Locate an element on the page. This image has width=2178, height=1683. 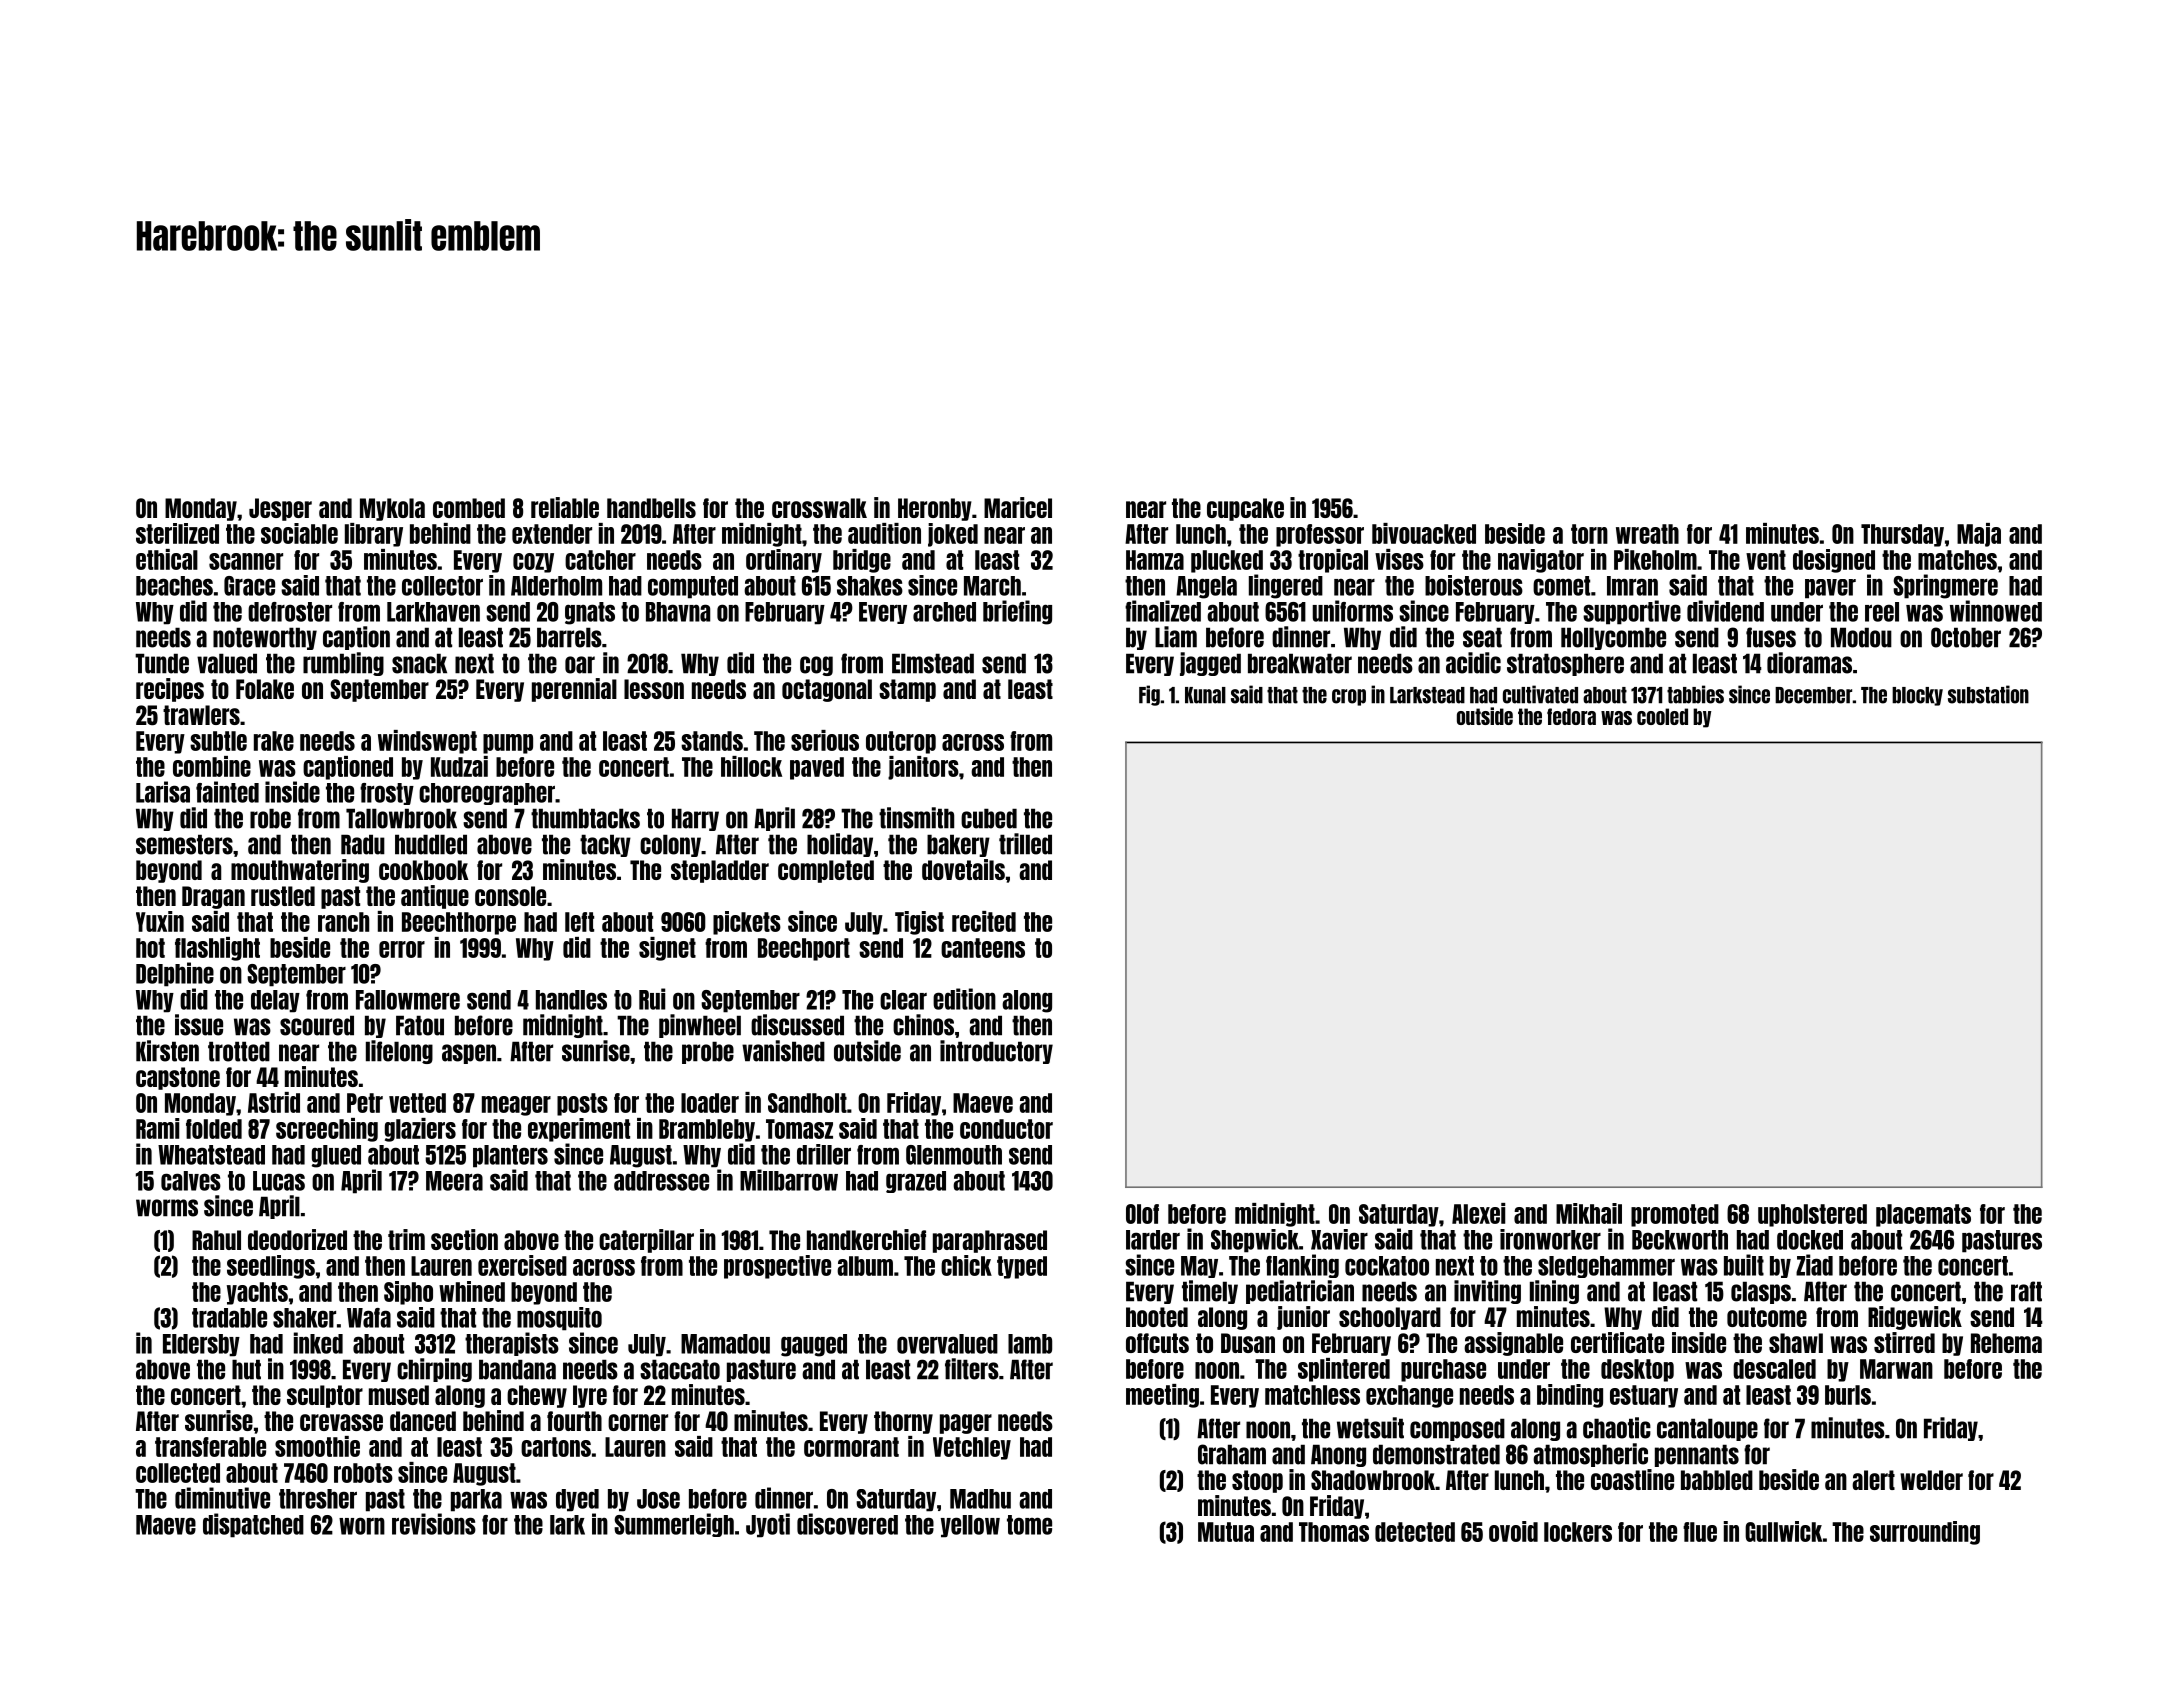
trilled is located at coordinates (1025, 844).
